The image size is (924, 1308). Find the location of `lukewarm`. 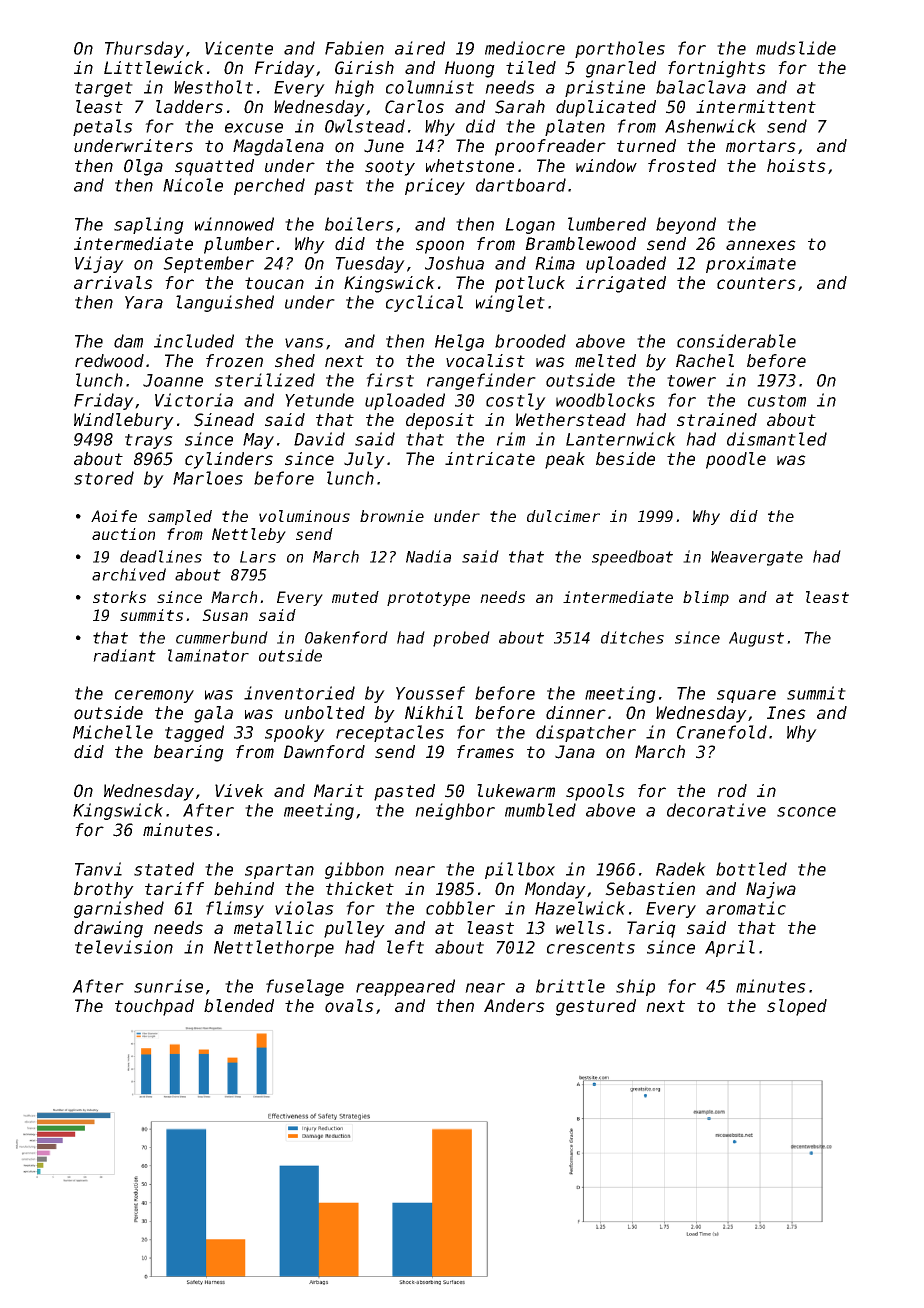

lukewarm is located at coordinates (516, 791).
